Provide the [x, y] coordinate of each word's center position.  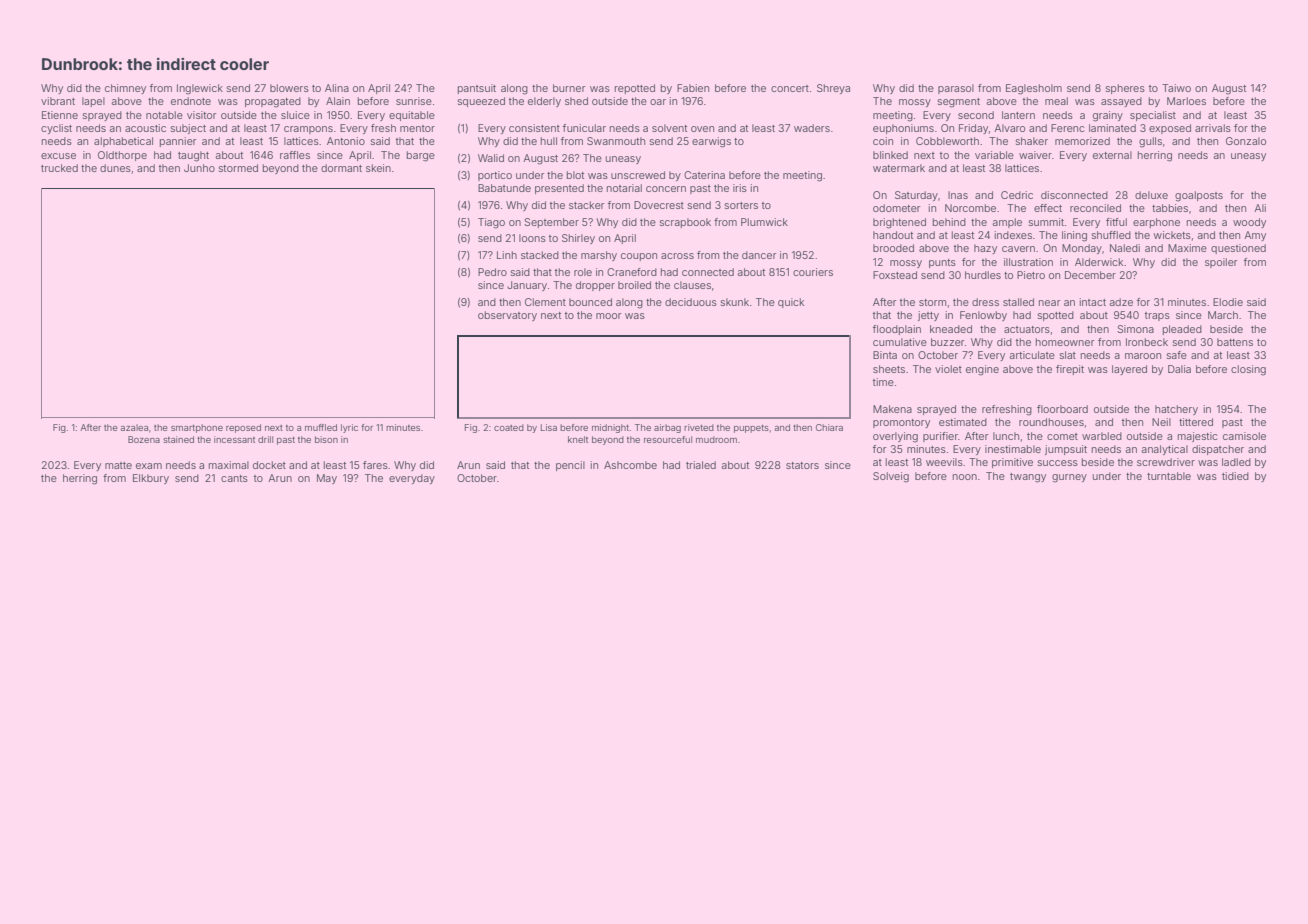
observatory [507, 316]
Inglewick [200, 89]
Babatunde [504, 188]
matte [118, 465]
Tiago [491, 223]
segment [959, 103]
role [583, 272]
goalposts [1199, 196]
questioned [1238, 249]
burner [569, 88]
